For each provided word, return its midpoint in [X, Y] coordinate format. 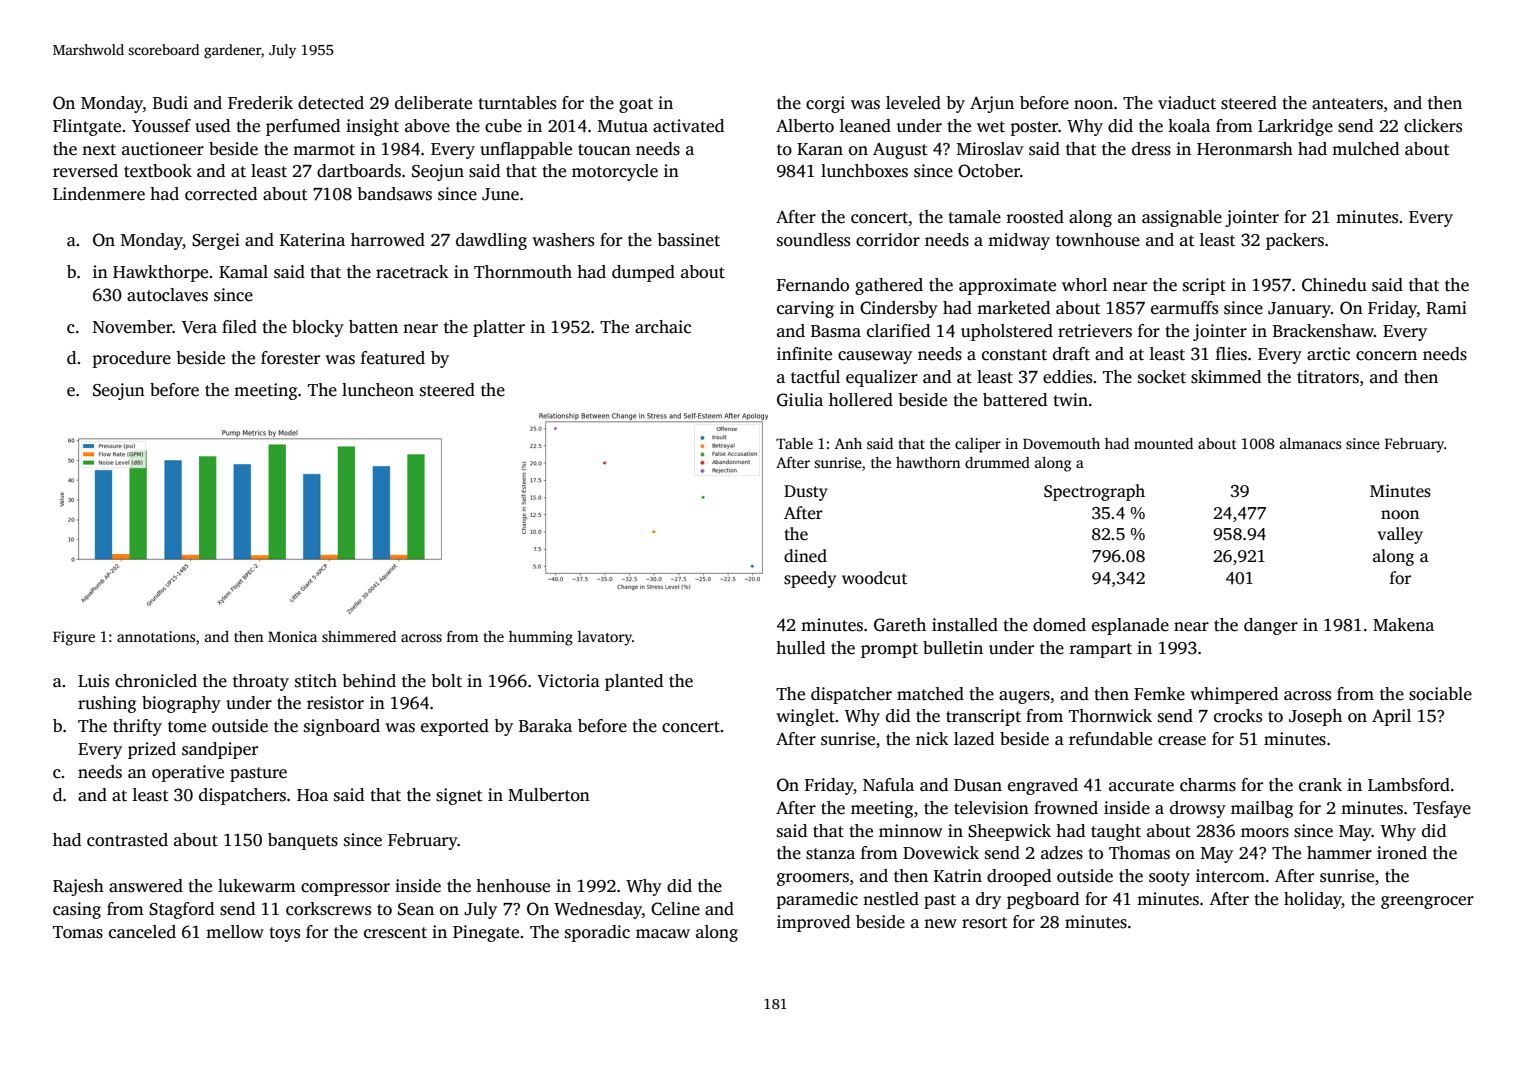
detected [331, 103]
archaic [663, 327]
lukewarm [257, 886]
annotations [156, 636]
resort [984, 923]
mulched [1365, 149]
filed [239, 327]
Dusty [806, 493]
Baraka [545, 725]
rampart [1100, 650]
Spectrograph [1094, 492]
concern [1386, 356]
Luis [93, 681]
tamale [974, 217]
